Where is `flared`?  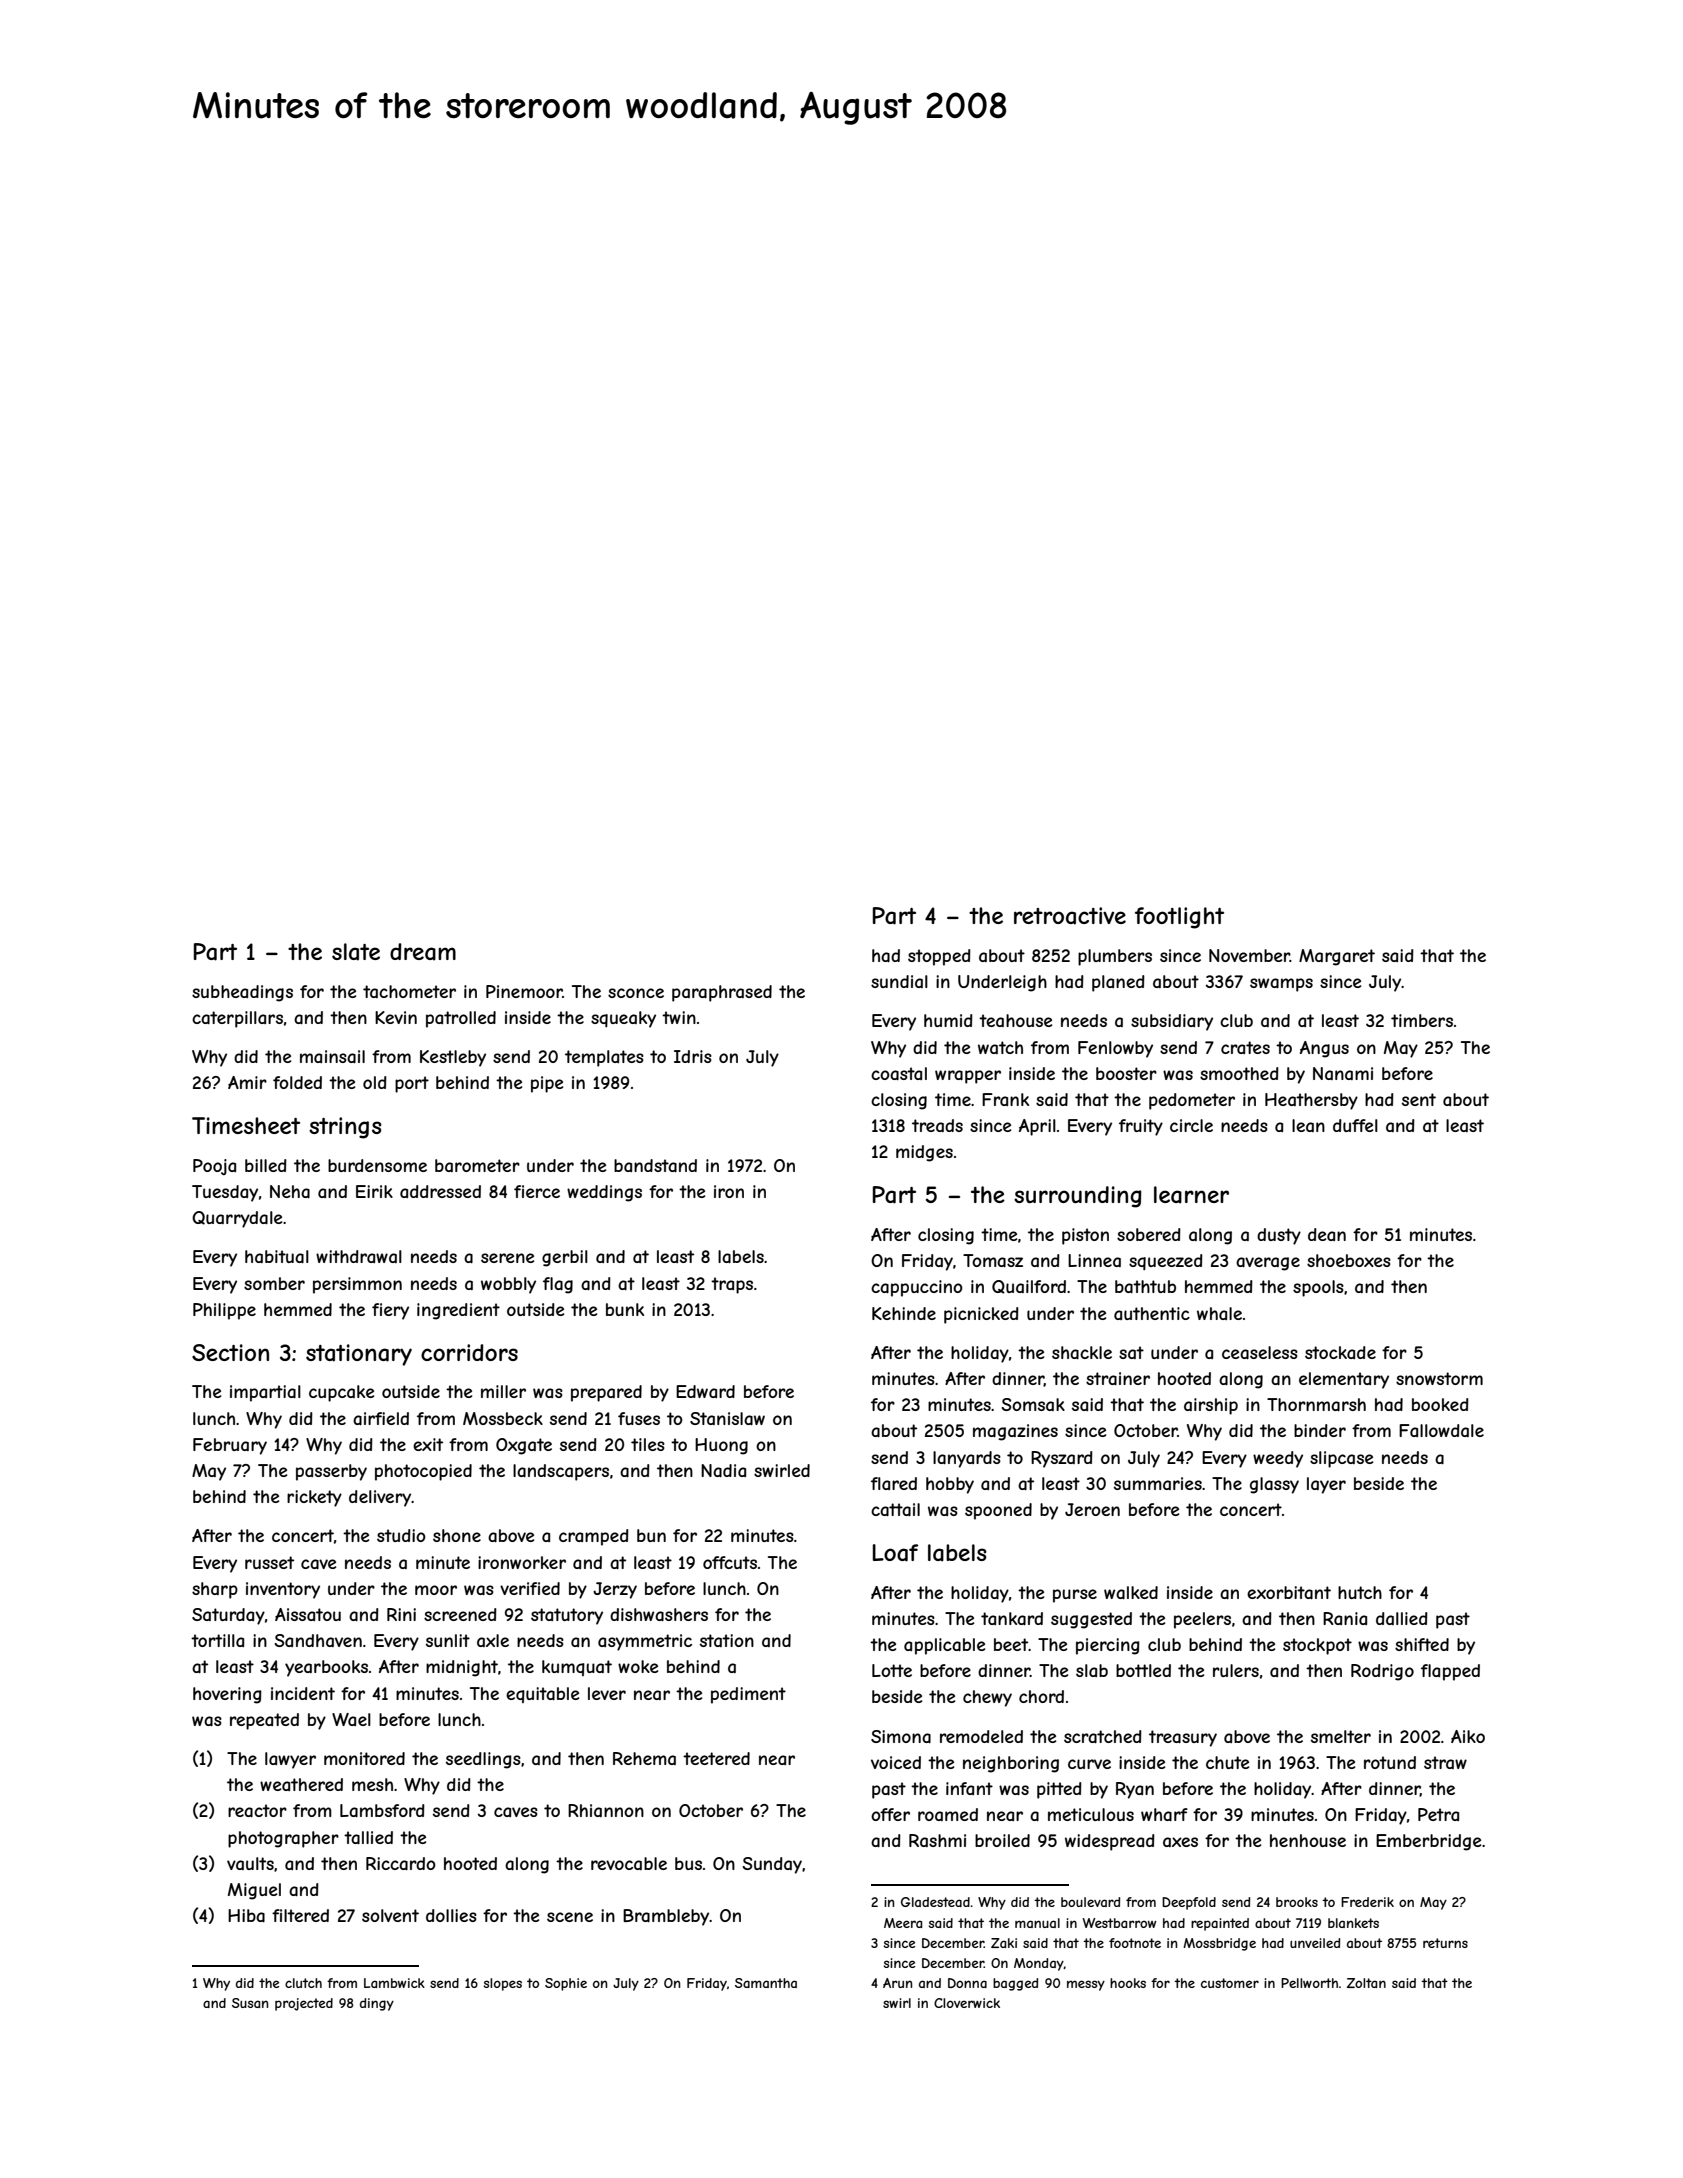
flared is located at coordinates (894, 1483).
